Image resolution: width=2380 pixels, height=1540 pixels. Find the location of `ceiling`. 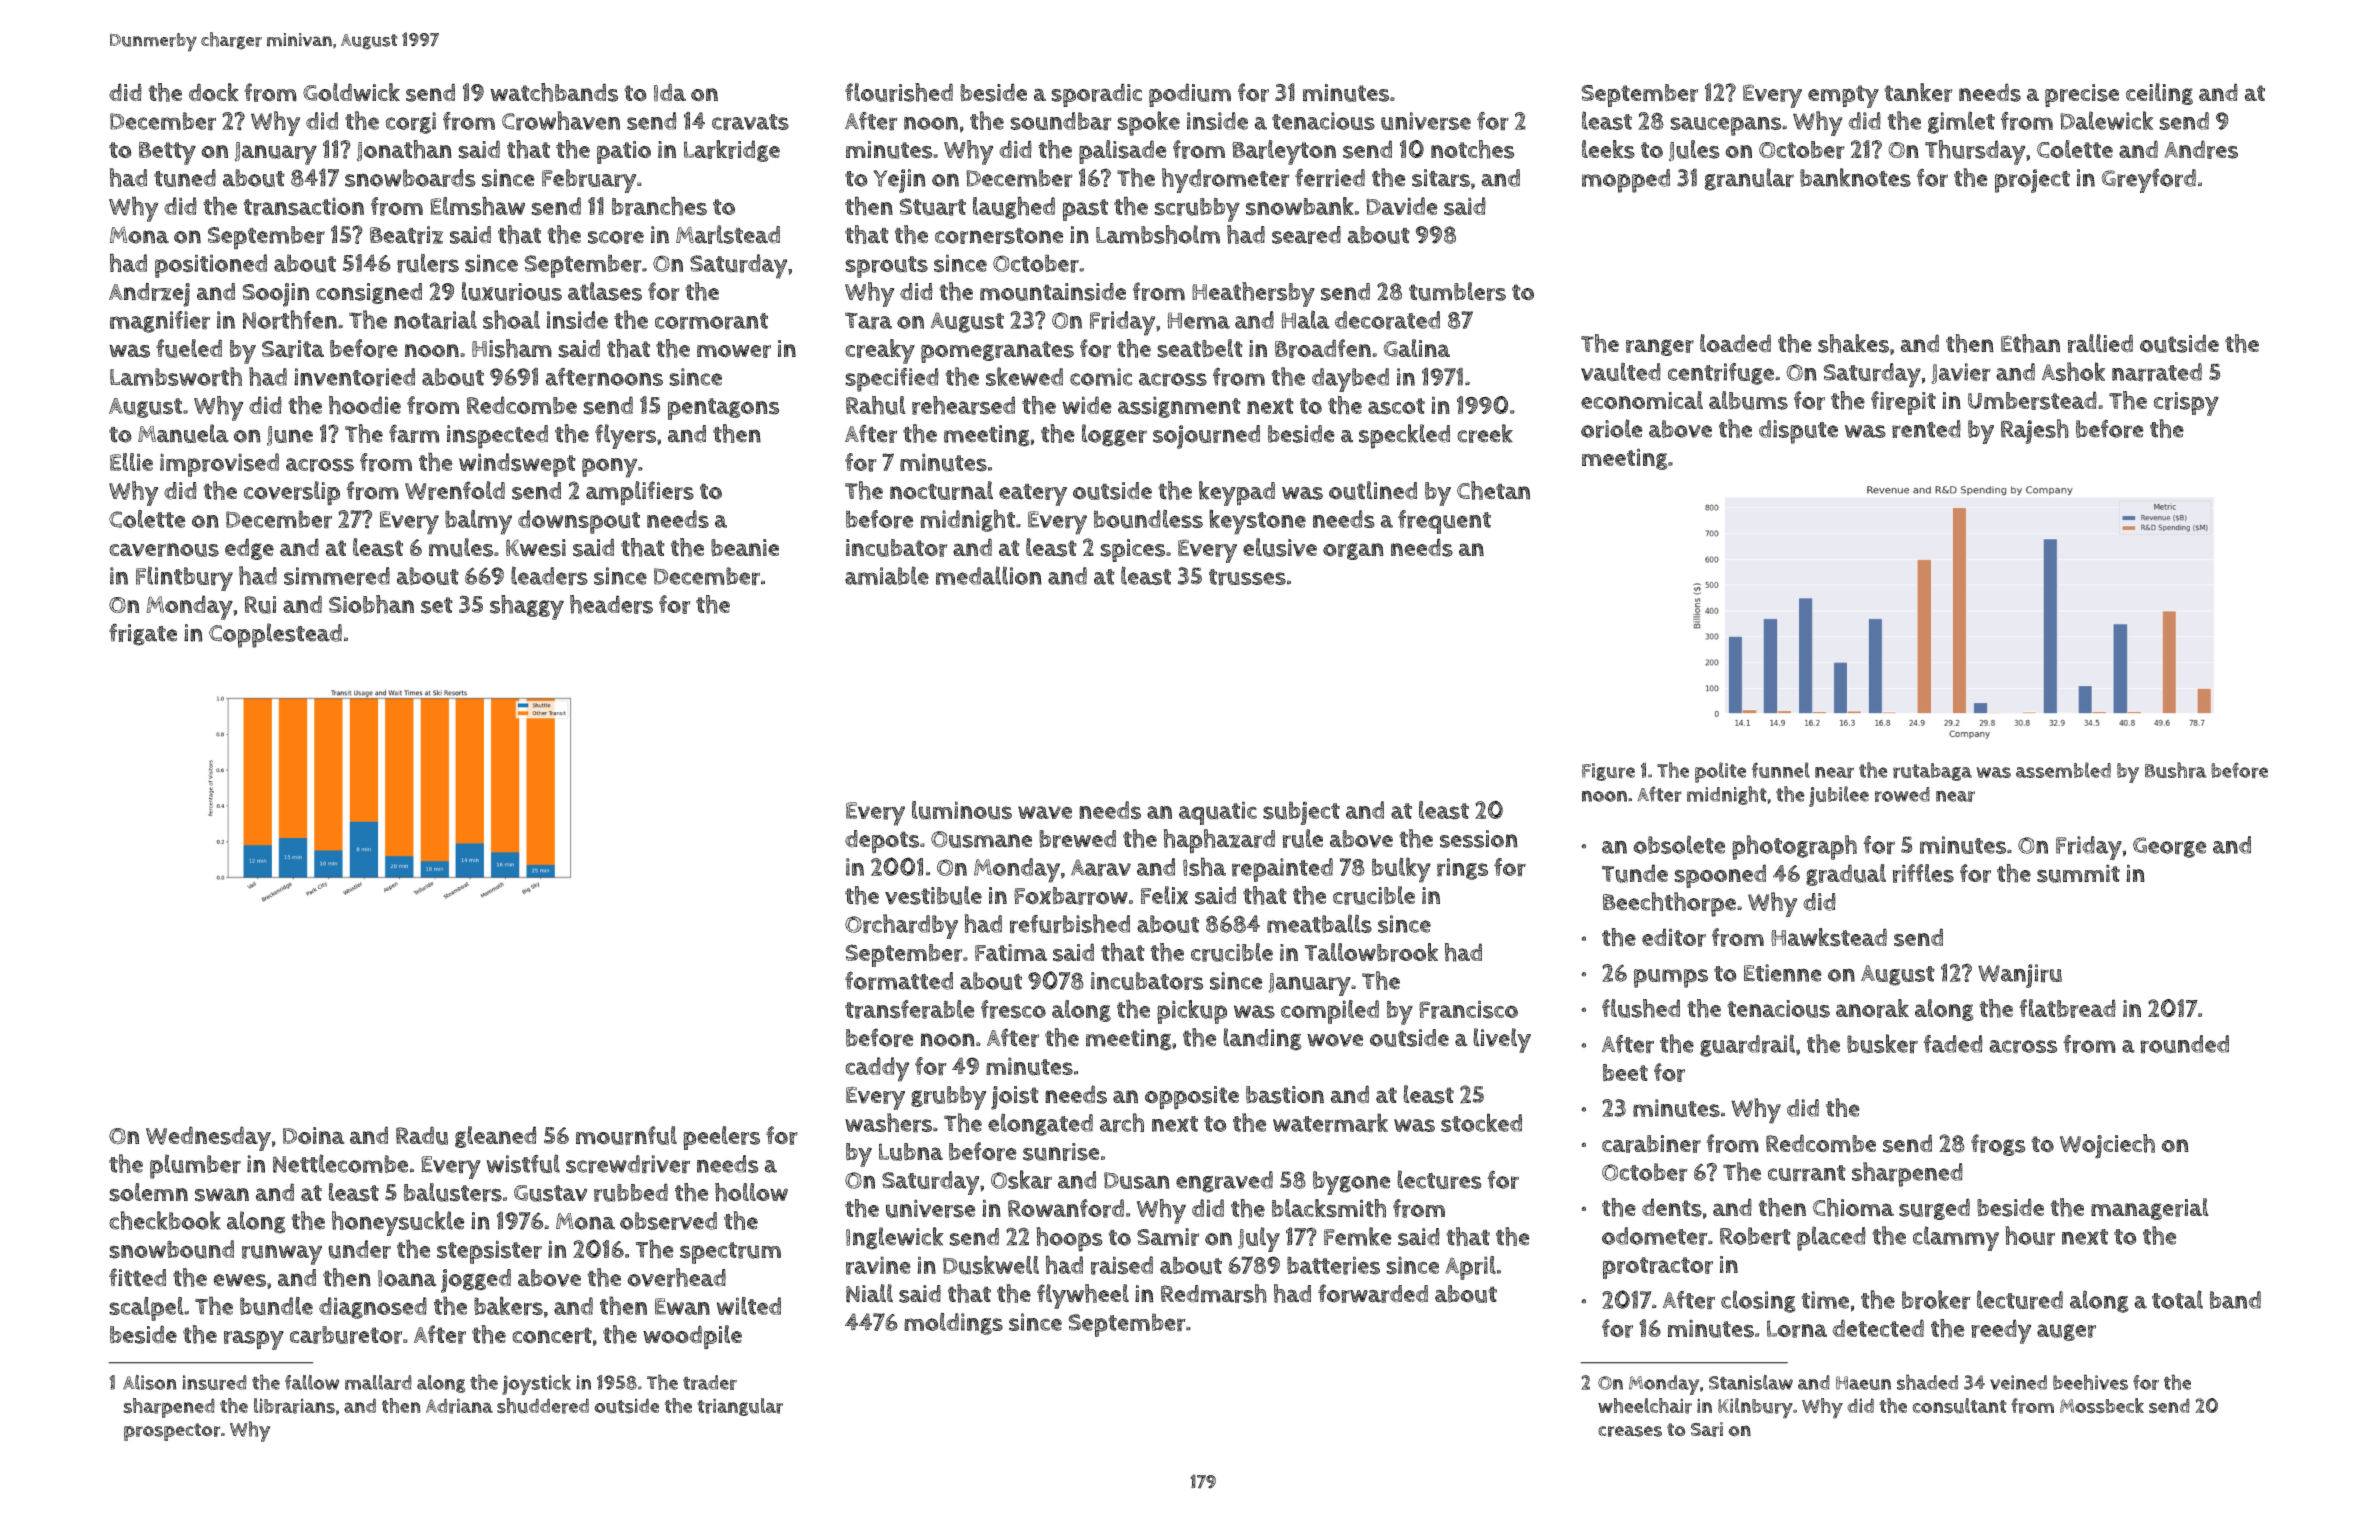

ceiling is located at coordinates (2159, 94).
